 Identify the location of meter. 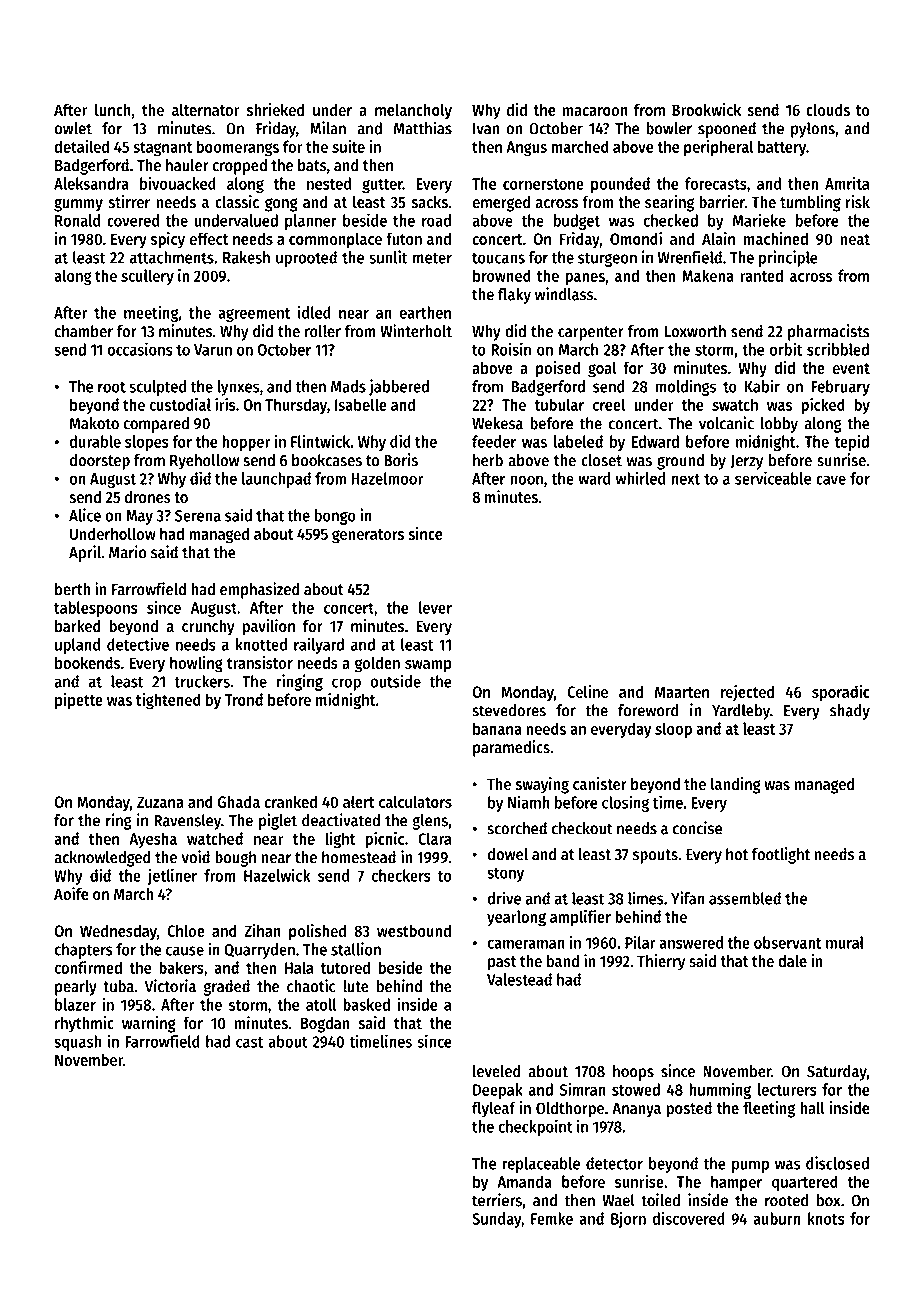
(432, 258).
